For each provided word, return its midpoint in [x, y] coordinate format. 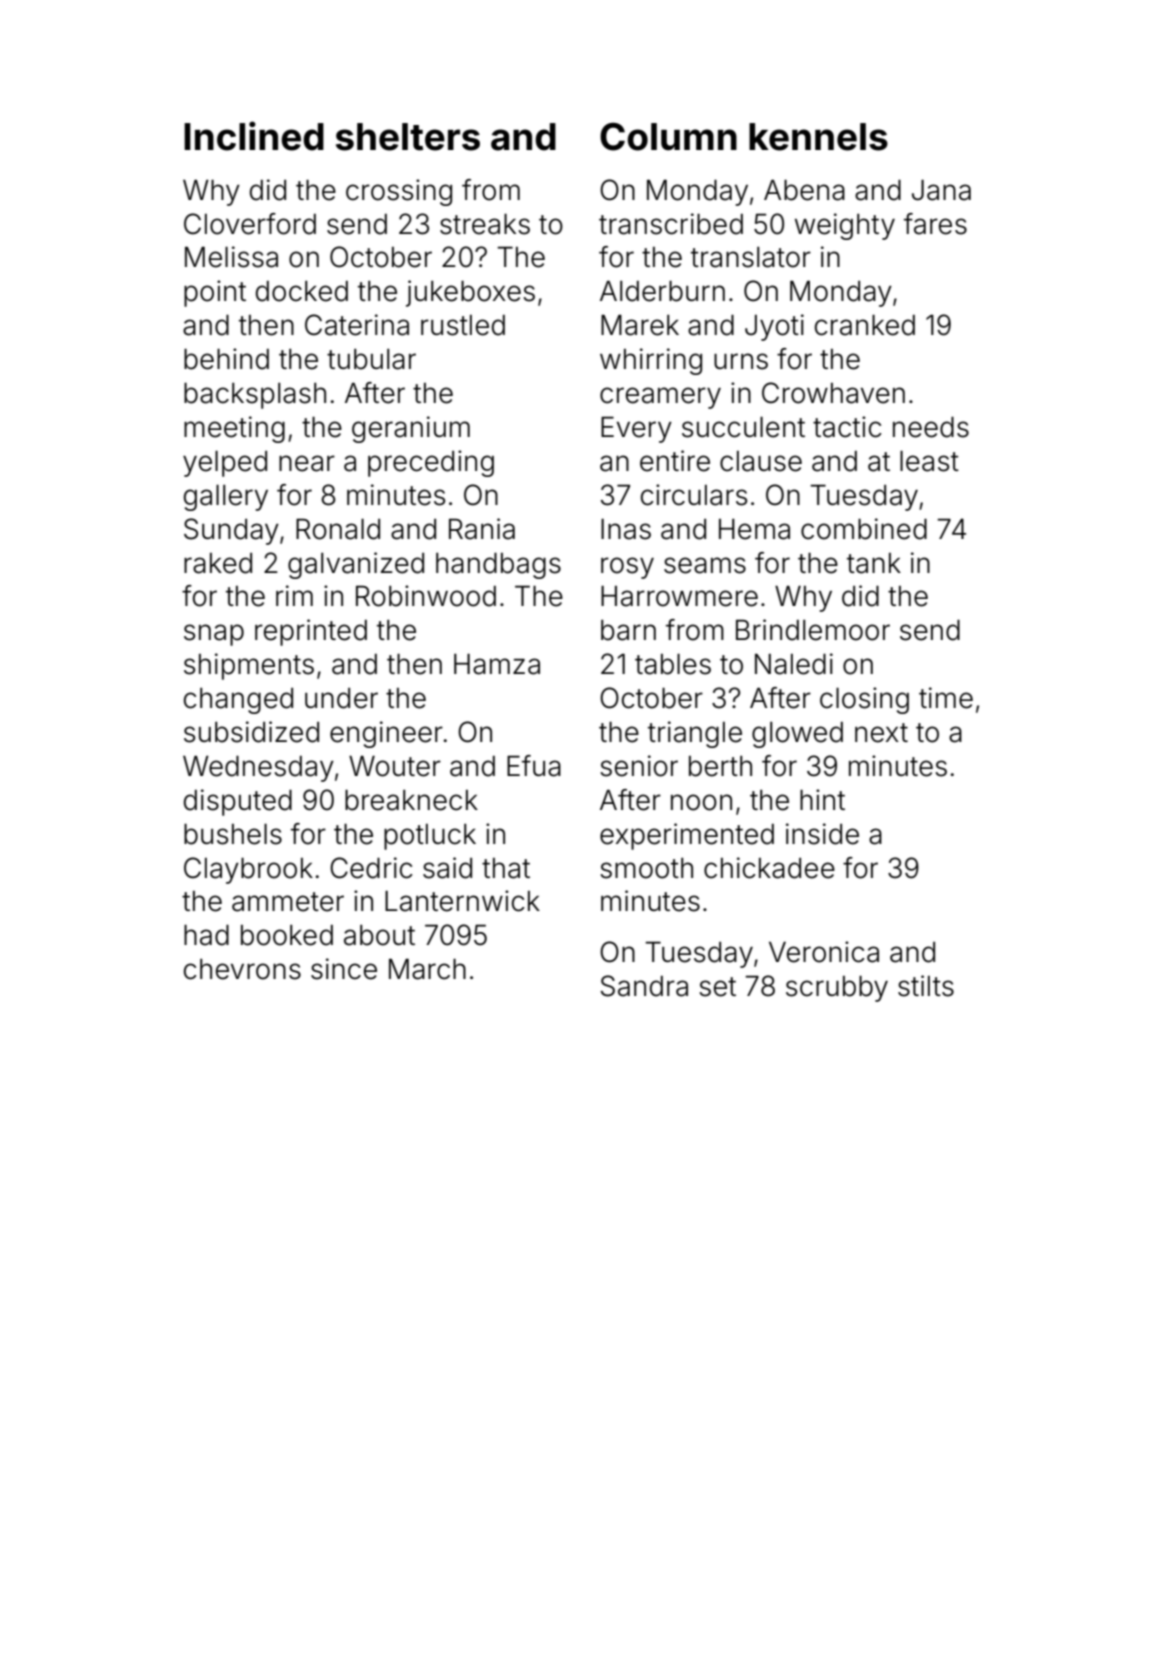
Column [668, 137]
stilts [926, 986]
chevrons [242, 969]
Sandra [644, 986]
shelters [408, 137]
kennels [818, 137]
